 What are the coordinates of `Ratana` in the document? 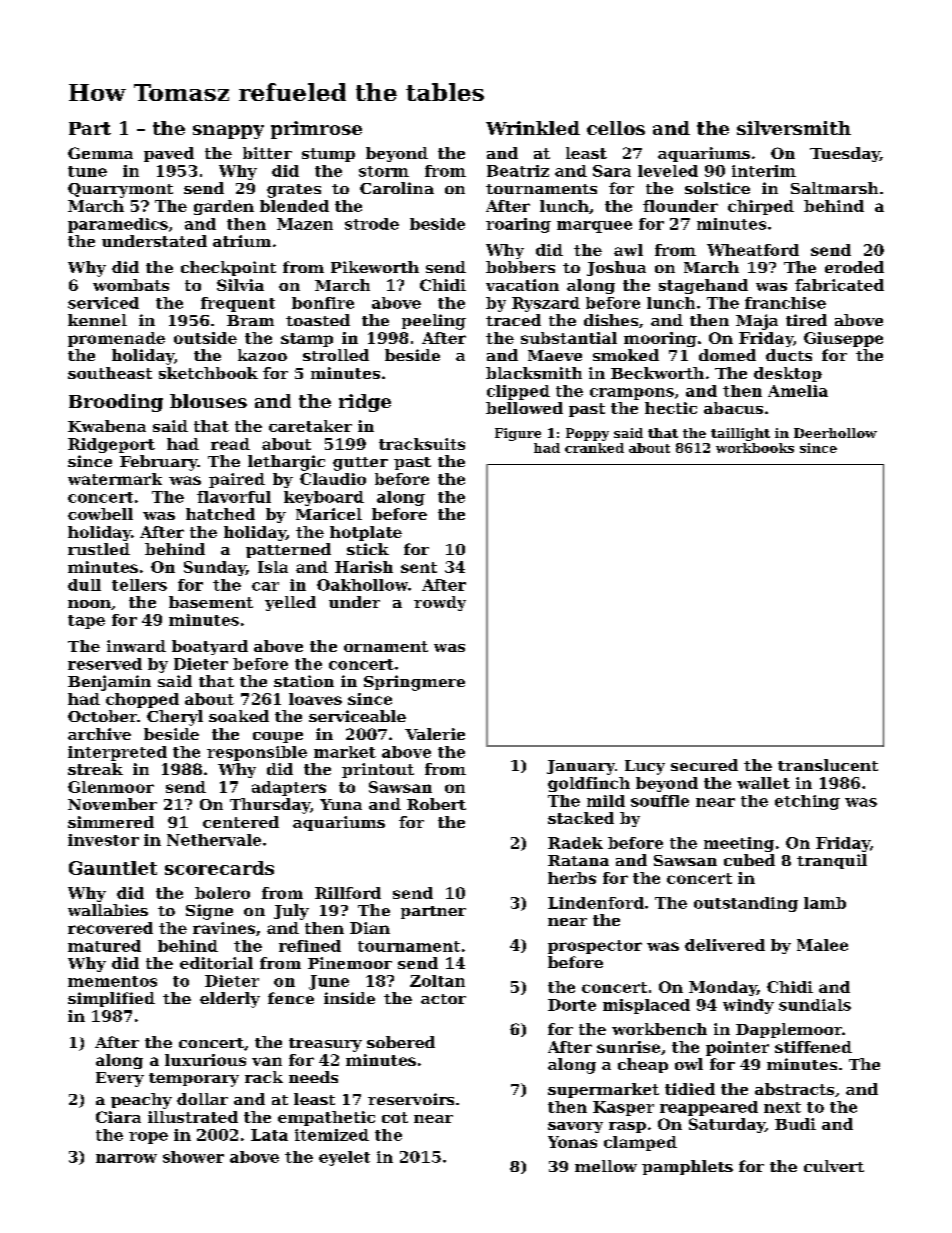 It's located at (578, 860).
